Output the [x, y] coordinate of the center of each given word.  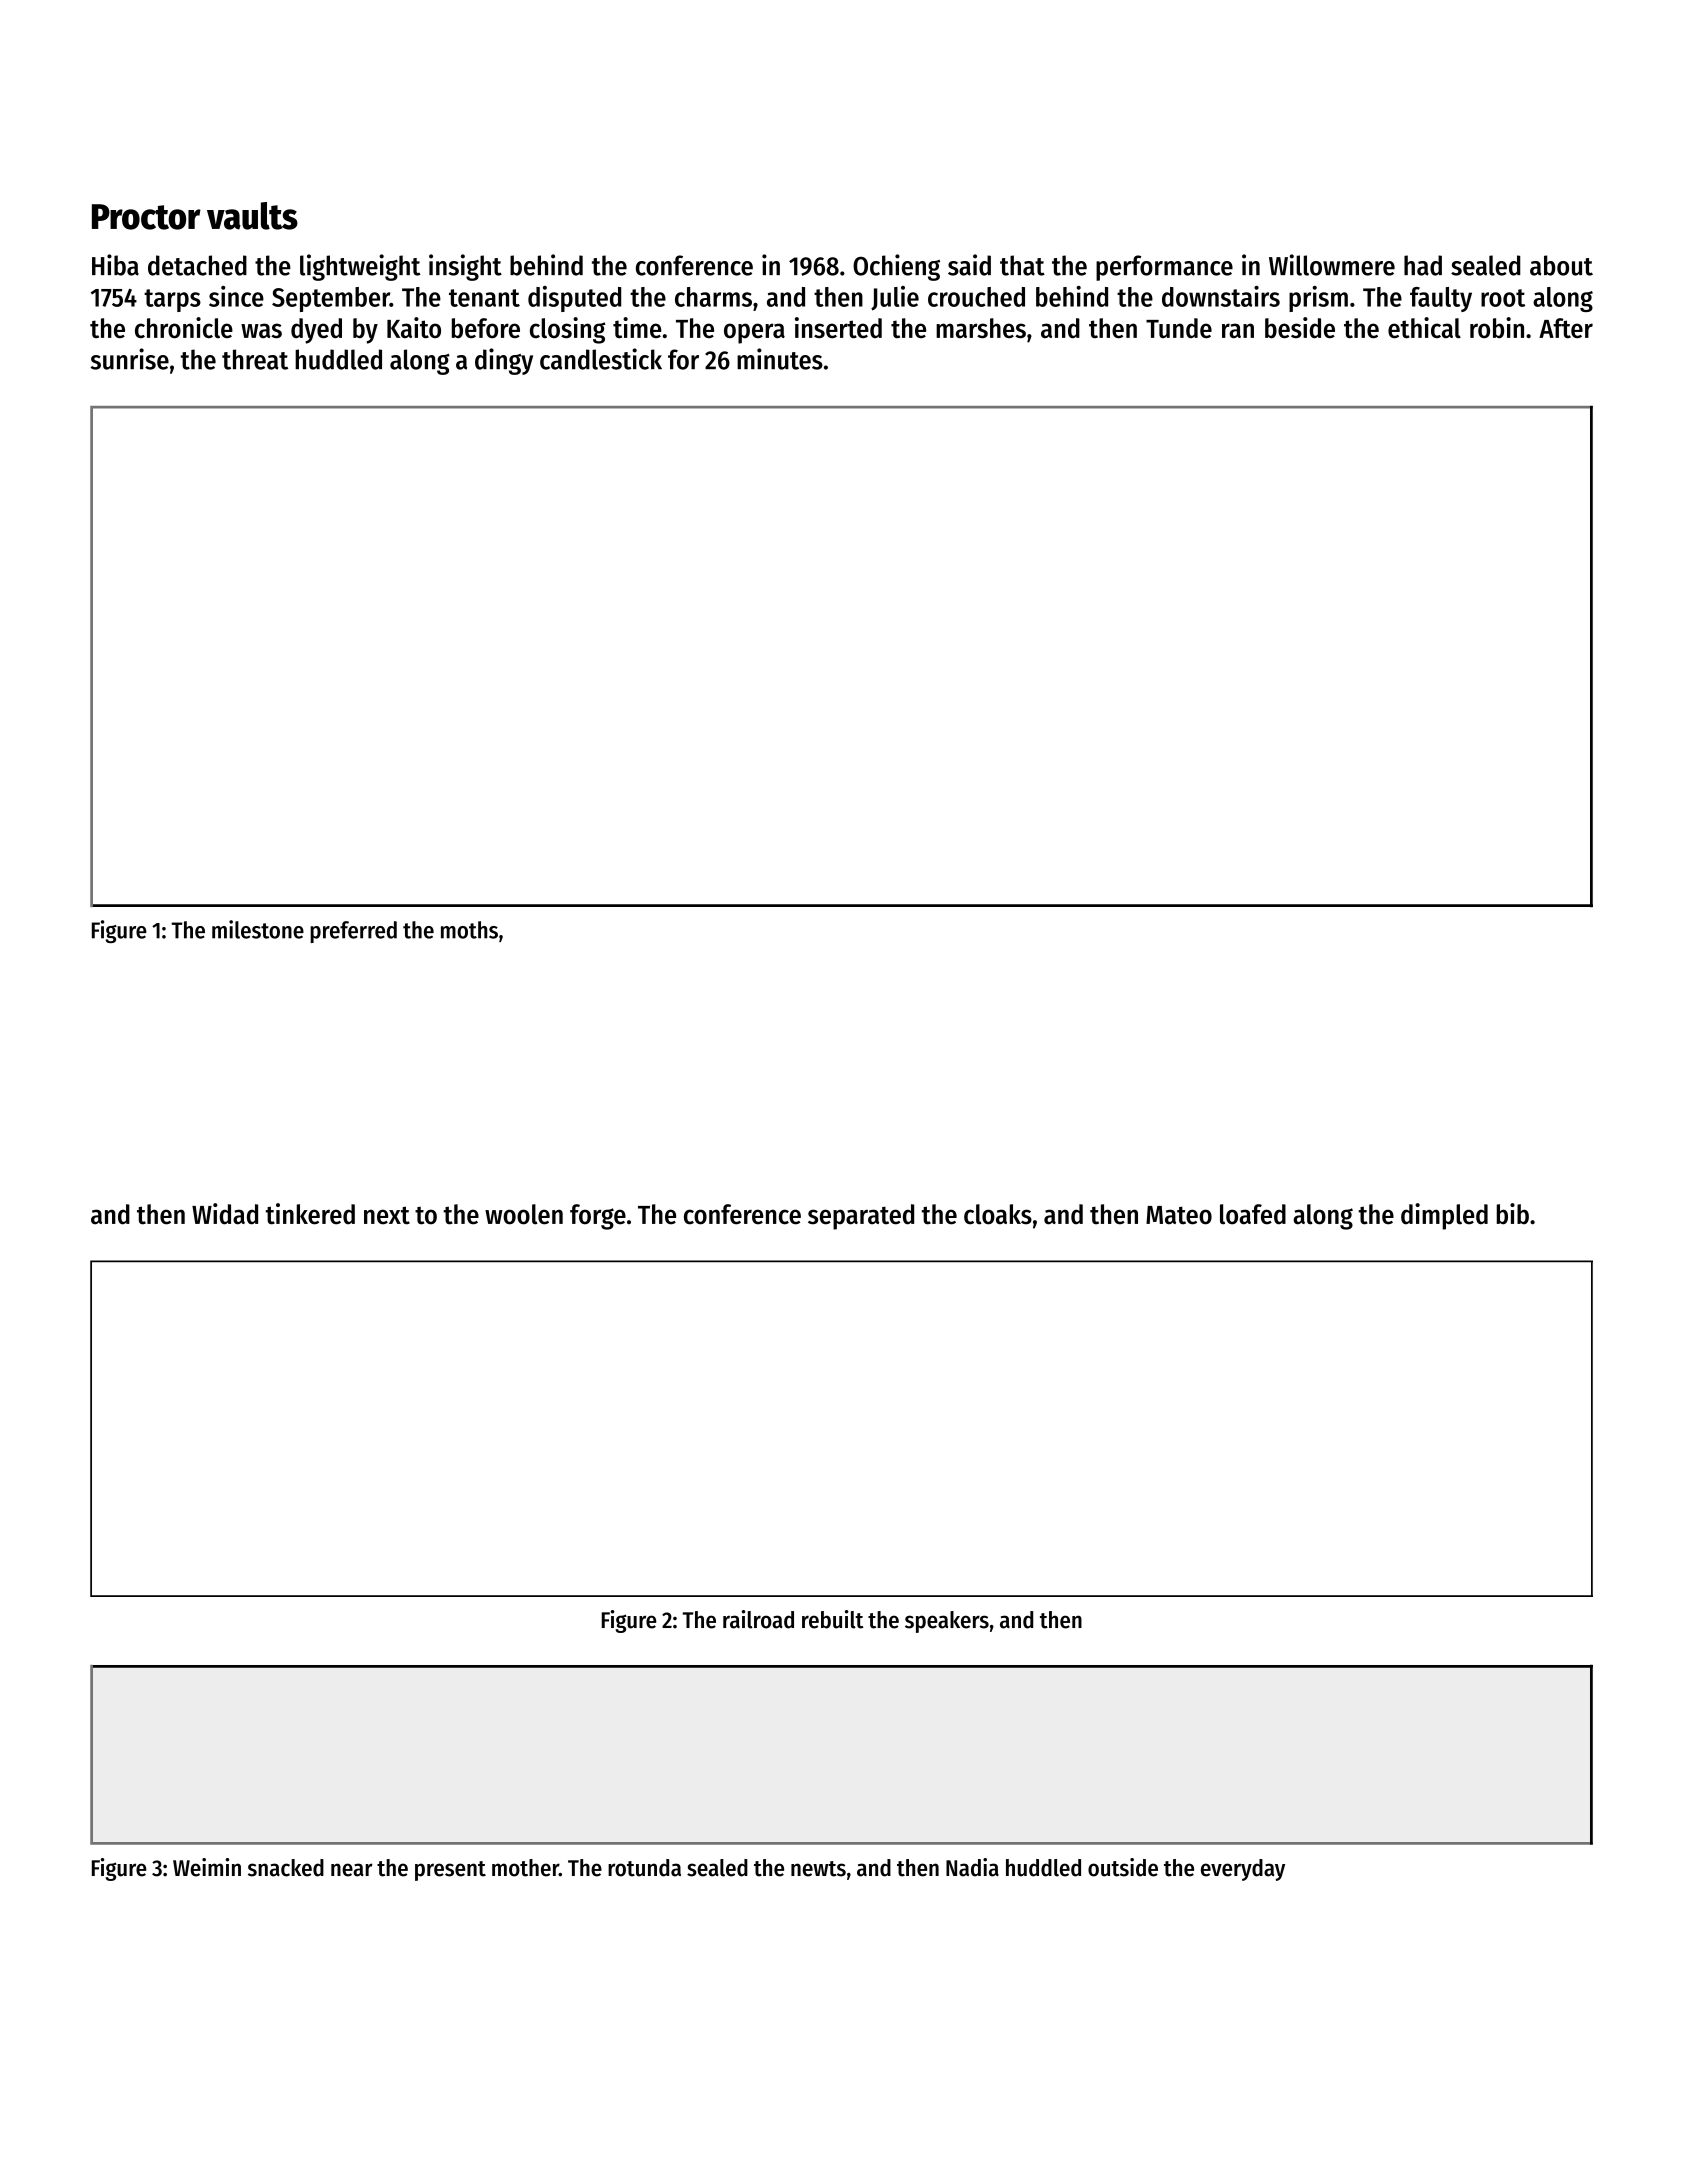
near [352, 1870]
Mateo [1179, 1215]
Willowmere [1332, 265]
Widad [225, 1214]
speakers [947, 1622]
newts [818, 1869]
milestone [258, 929]
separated [861, 1217]
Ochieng [896, 267]
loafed [1253, 1214]
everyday [1243, 1870]
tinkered [310, 1214]
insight [465, 267]
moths [469, 930]
